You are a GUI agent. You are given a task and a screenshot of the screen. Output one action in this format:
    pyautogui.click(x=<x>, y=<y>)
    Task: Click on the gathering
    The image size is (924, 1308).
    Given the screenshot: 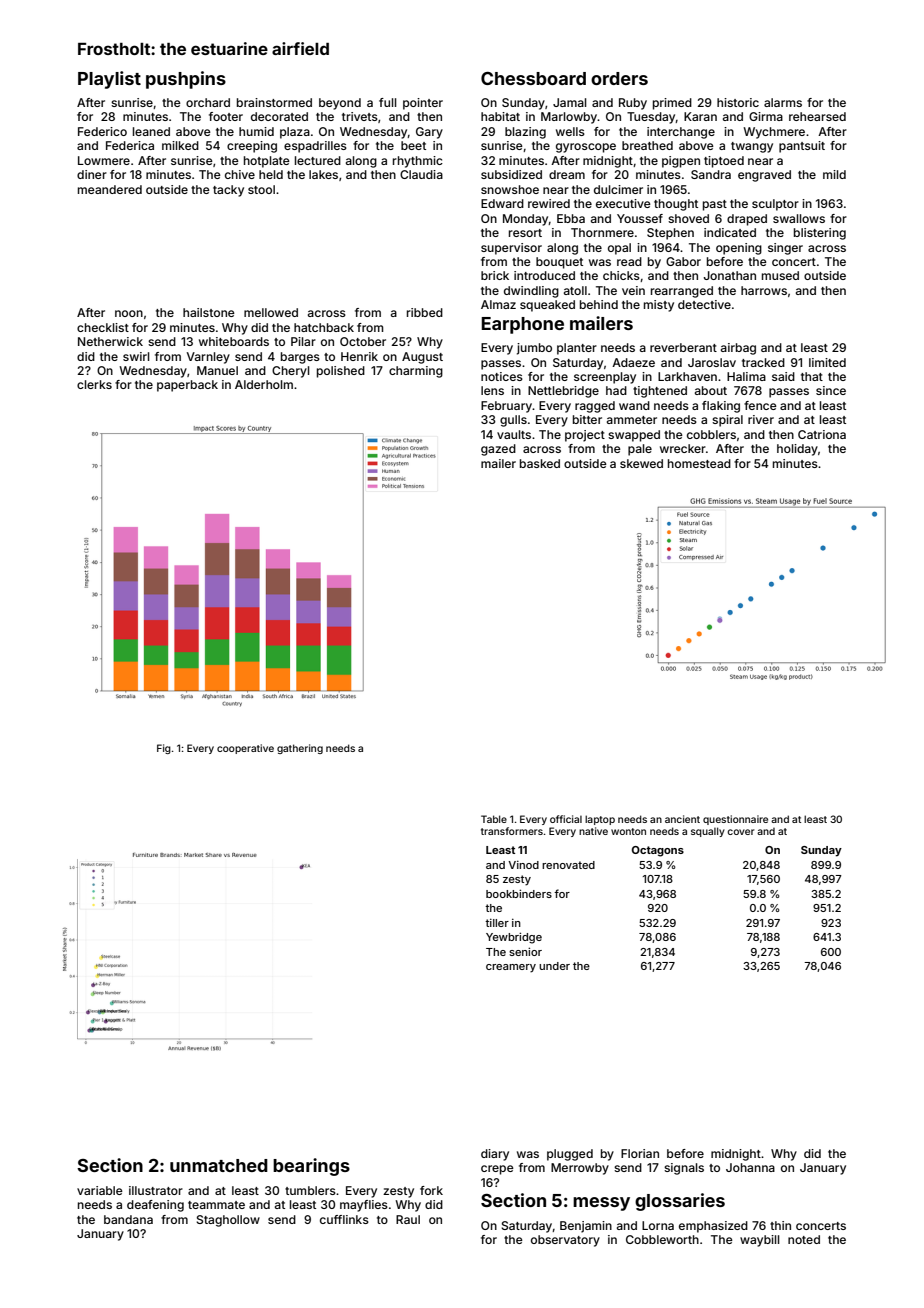 What is the action you would take?
    pyautogui.click(x=300, y=749)
